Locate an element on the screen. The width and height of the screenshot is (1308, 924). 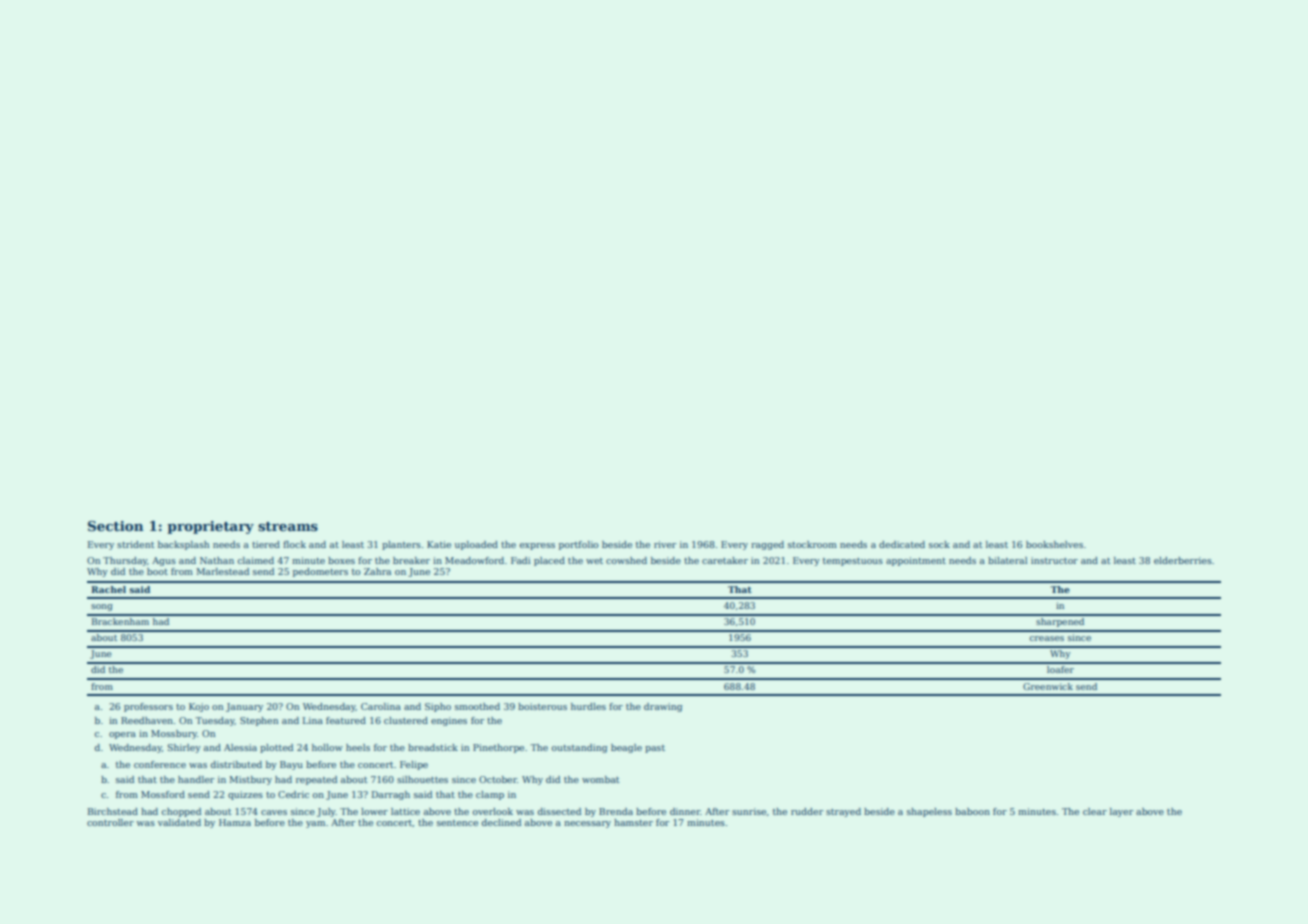
hamster is located at coordinates (633, 822).
